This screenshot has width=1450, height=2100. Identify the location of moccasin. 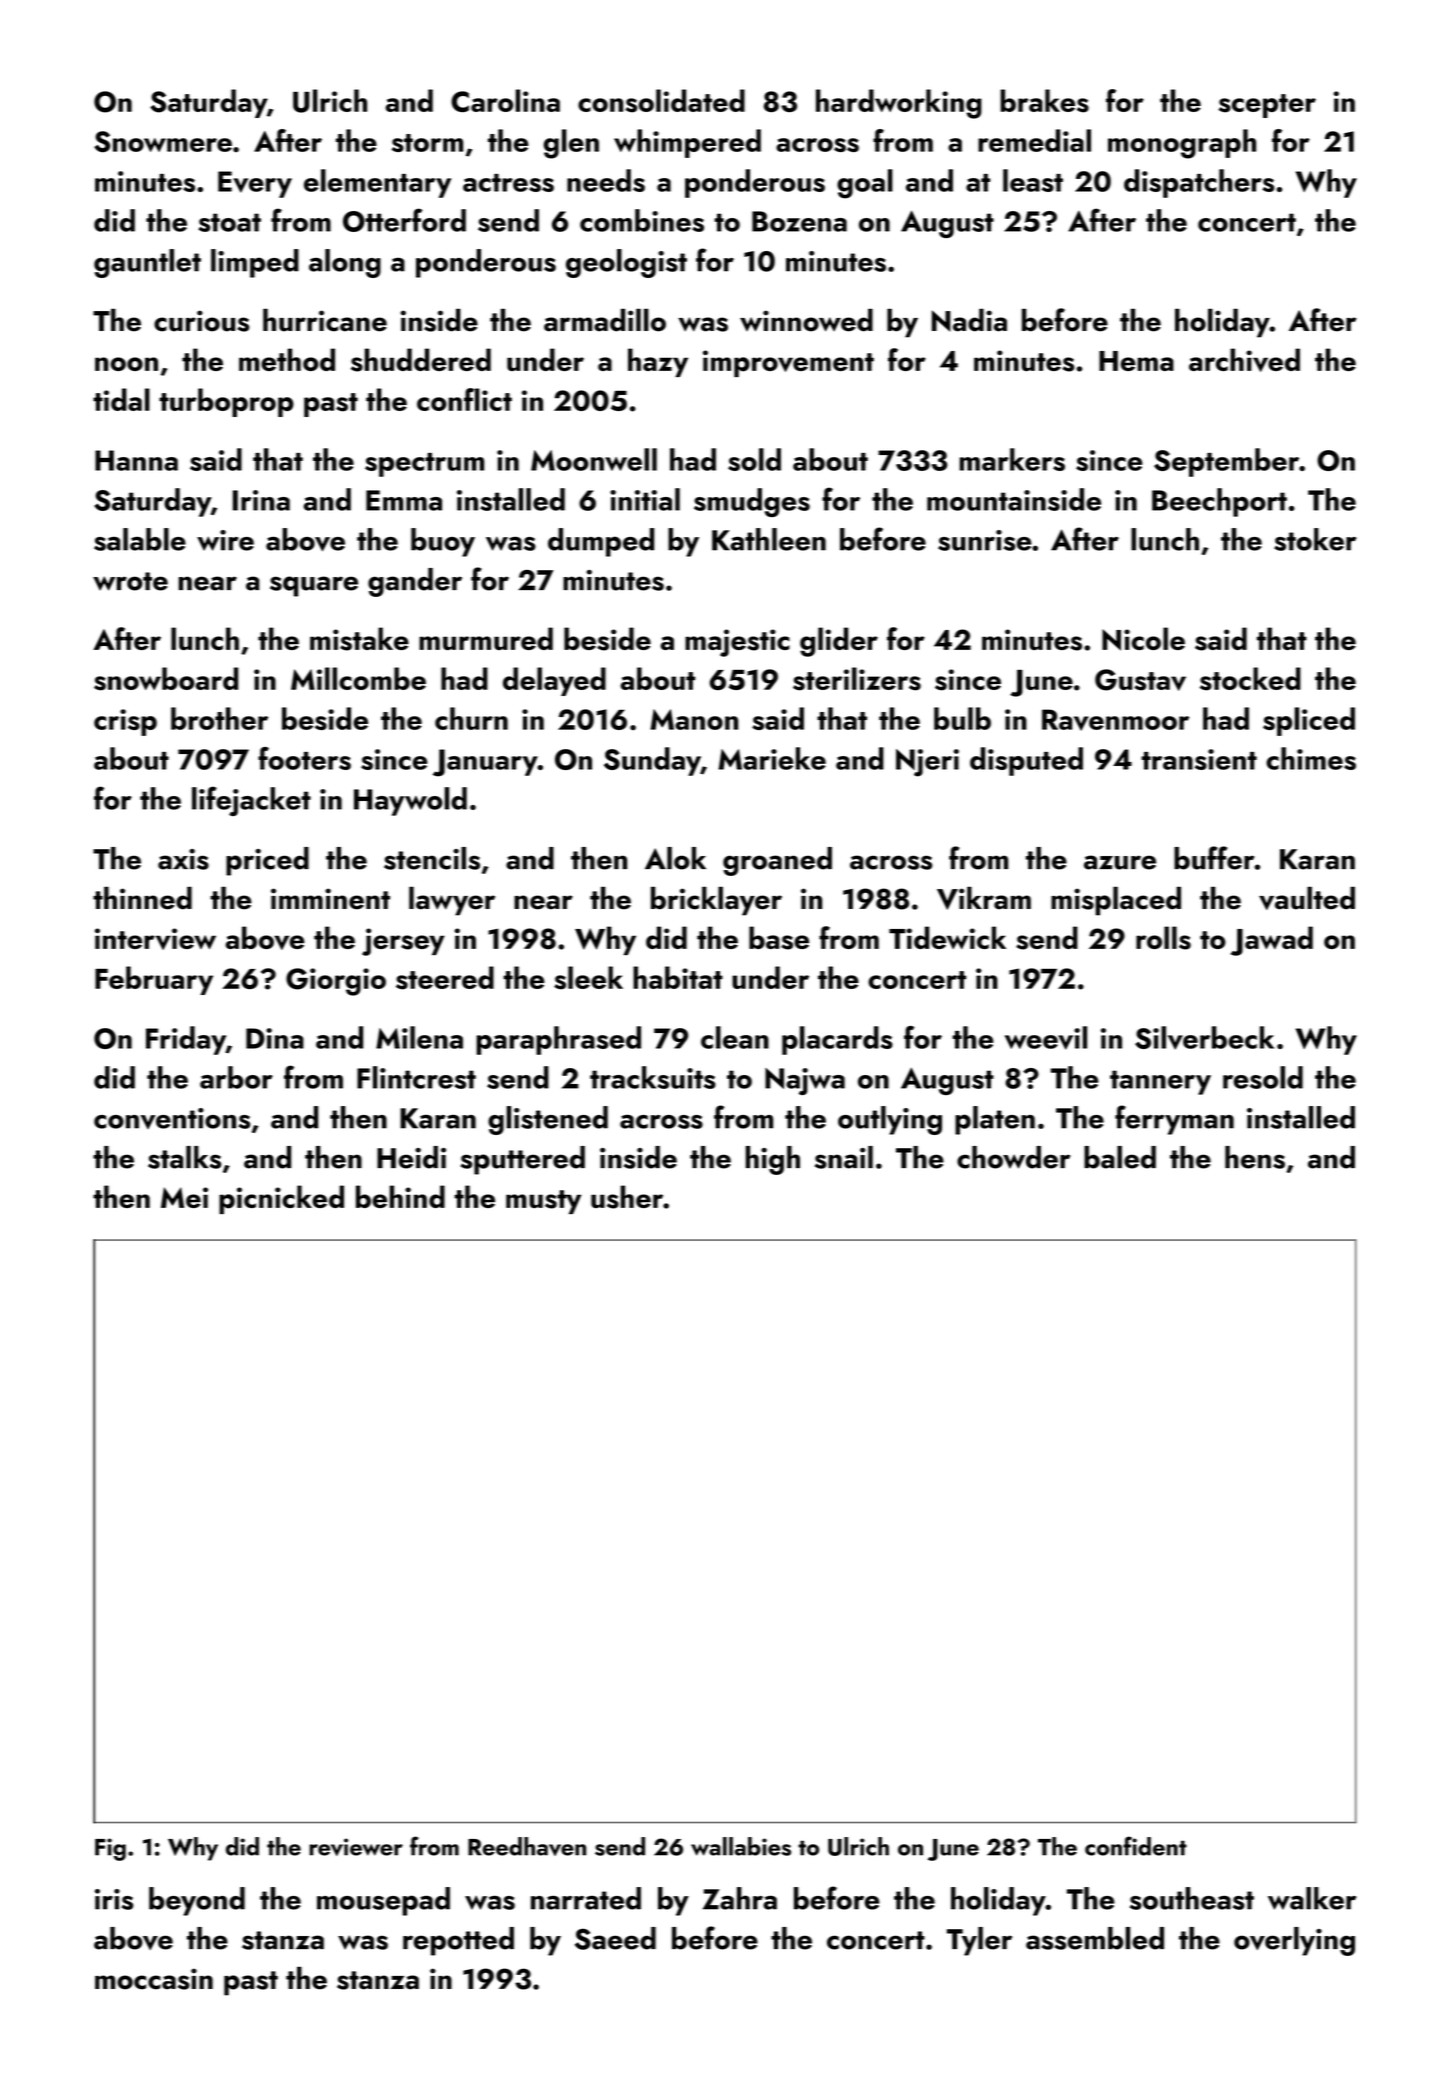
(154, 1979).
